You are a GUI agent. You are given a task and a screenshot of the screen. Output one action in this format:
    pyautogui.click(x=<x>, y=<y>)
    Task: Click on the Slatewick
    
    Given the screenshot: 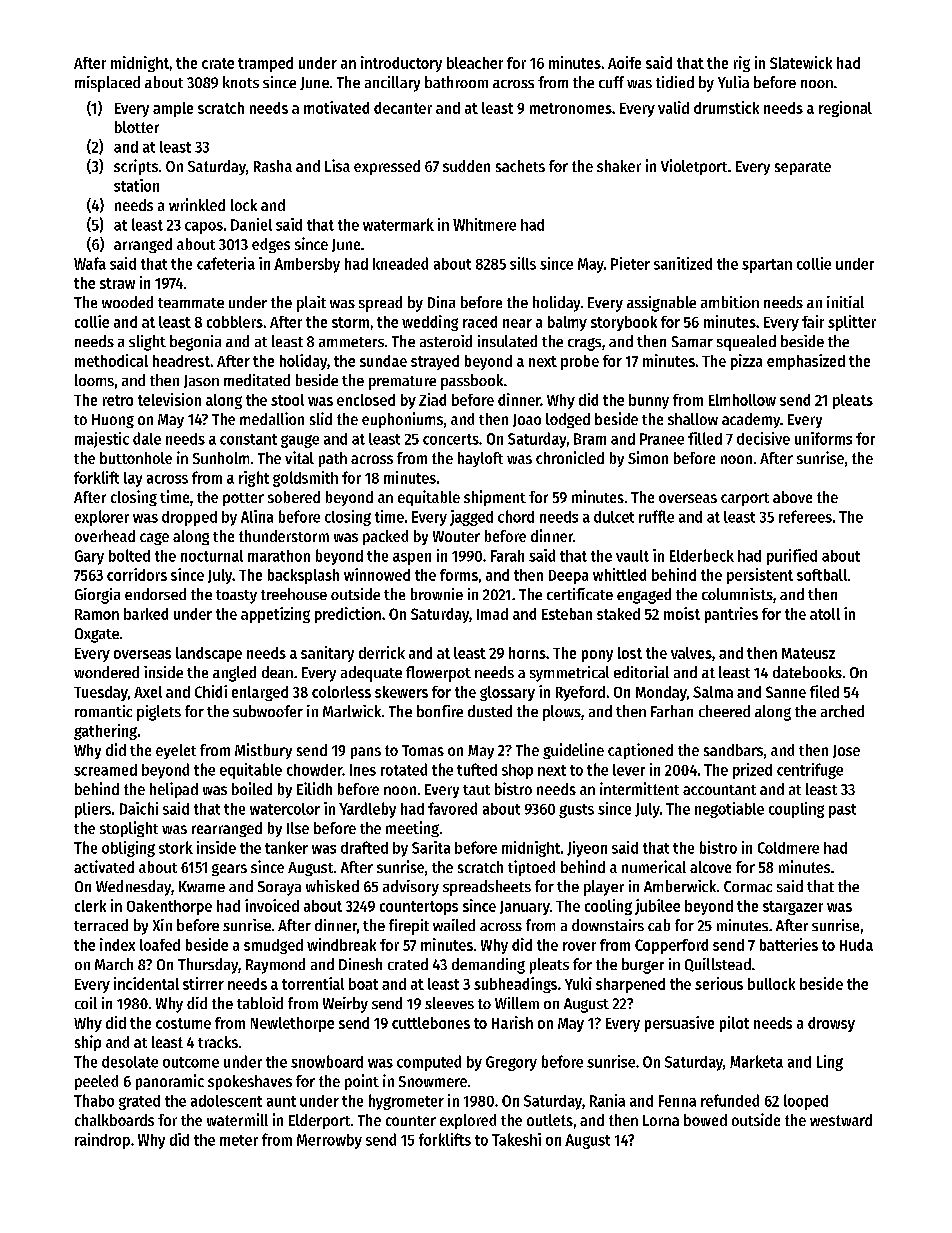 What is the action you would take?
    pyautogui.click(x=801, y=62)
